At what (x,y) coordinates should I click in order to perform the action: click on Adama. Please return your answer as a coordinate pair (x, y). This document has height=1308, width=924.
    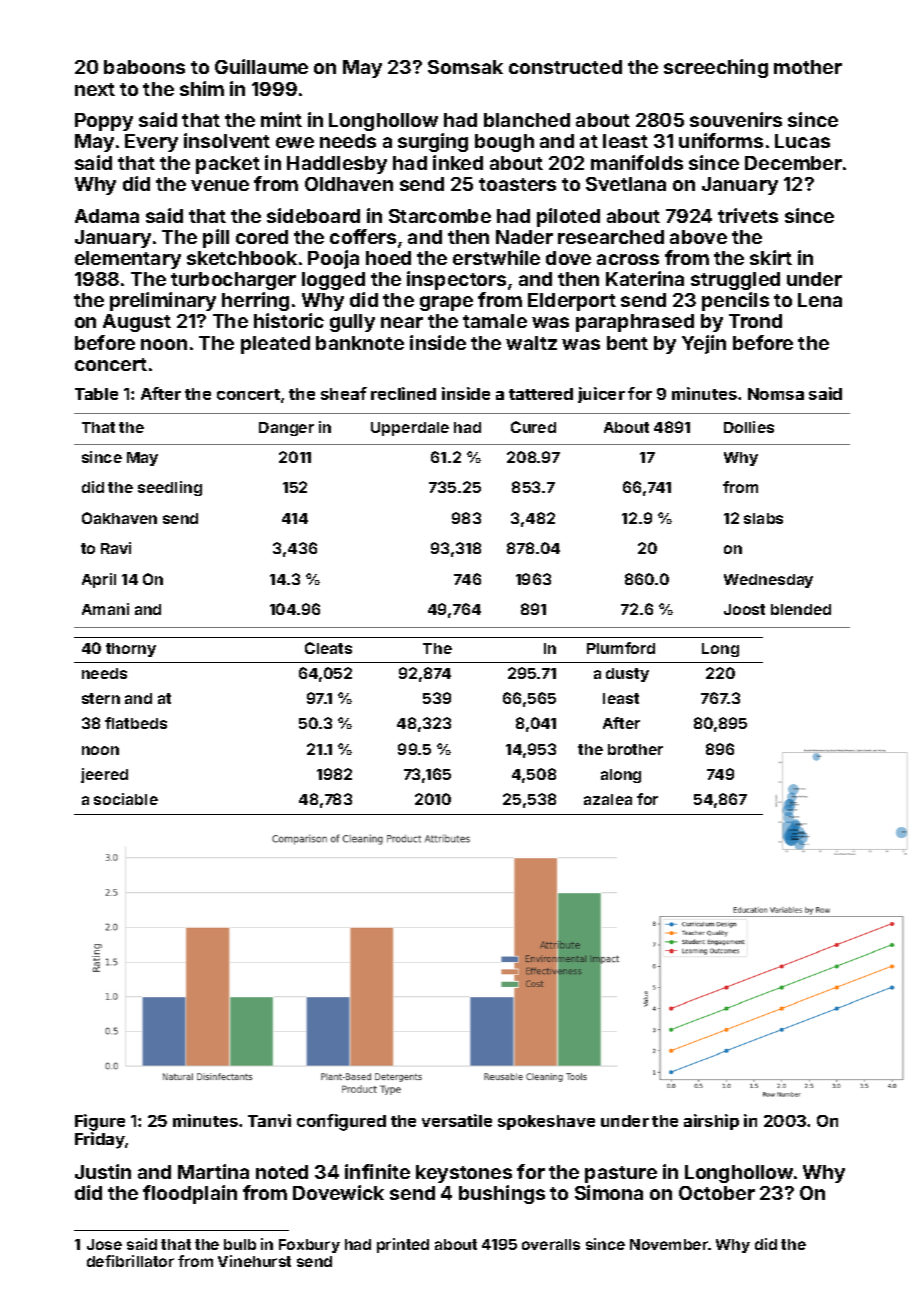
    Looking at the image, I should click on (107, 216).
